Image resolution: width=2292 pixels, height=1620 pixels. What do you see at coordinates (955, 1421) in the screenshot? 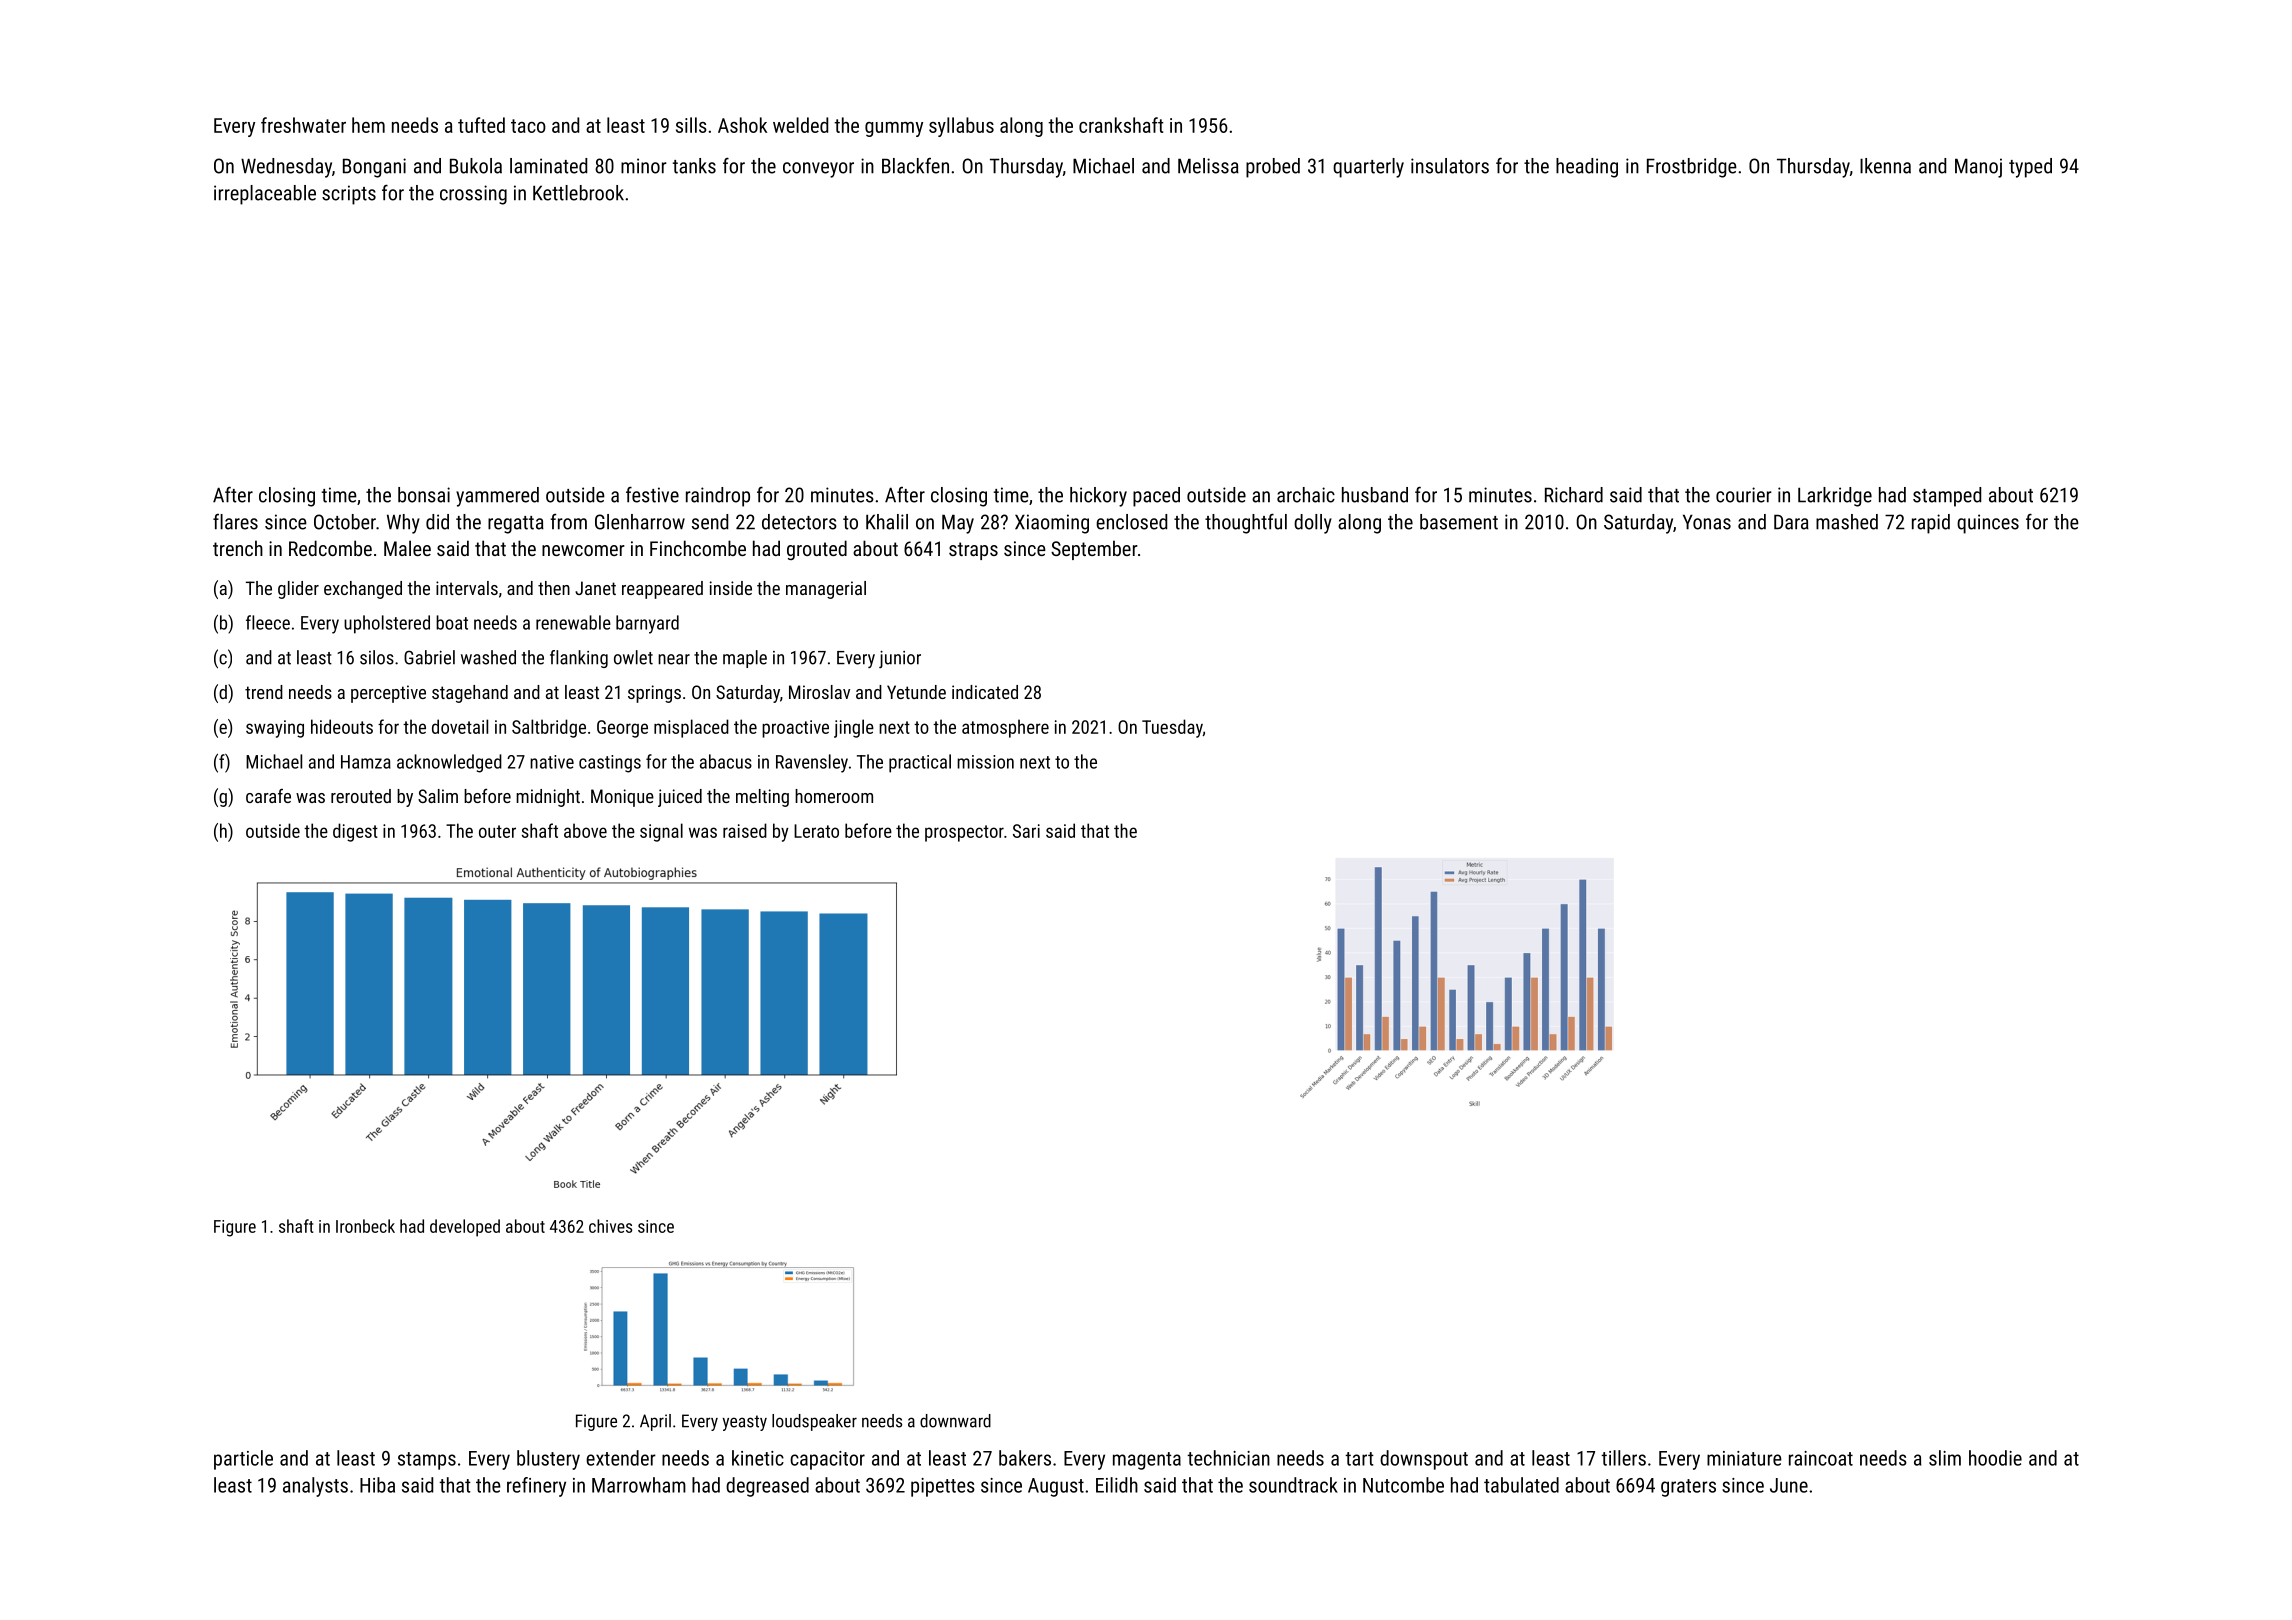
I see `downward` at bounding box center [955, 1421].
